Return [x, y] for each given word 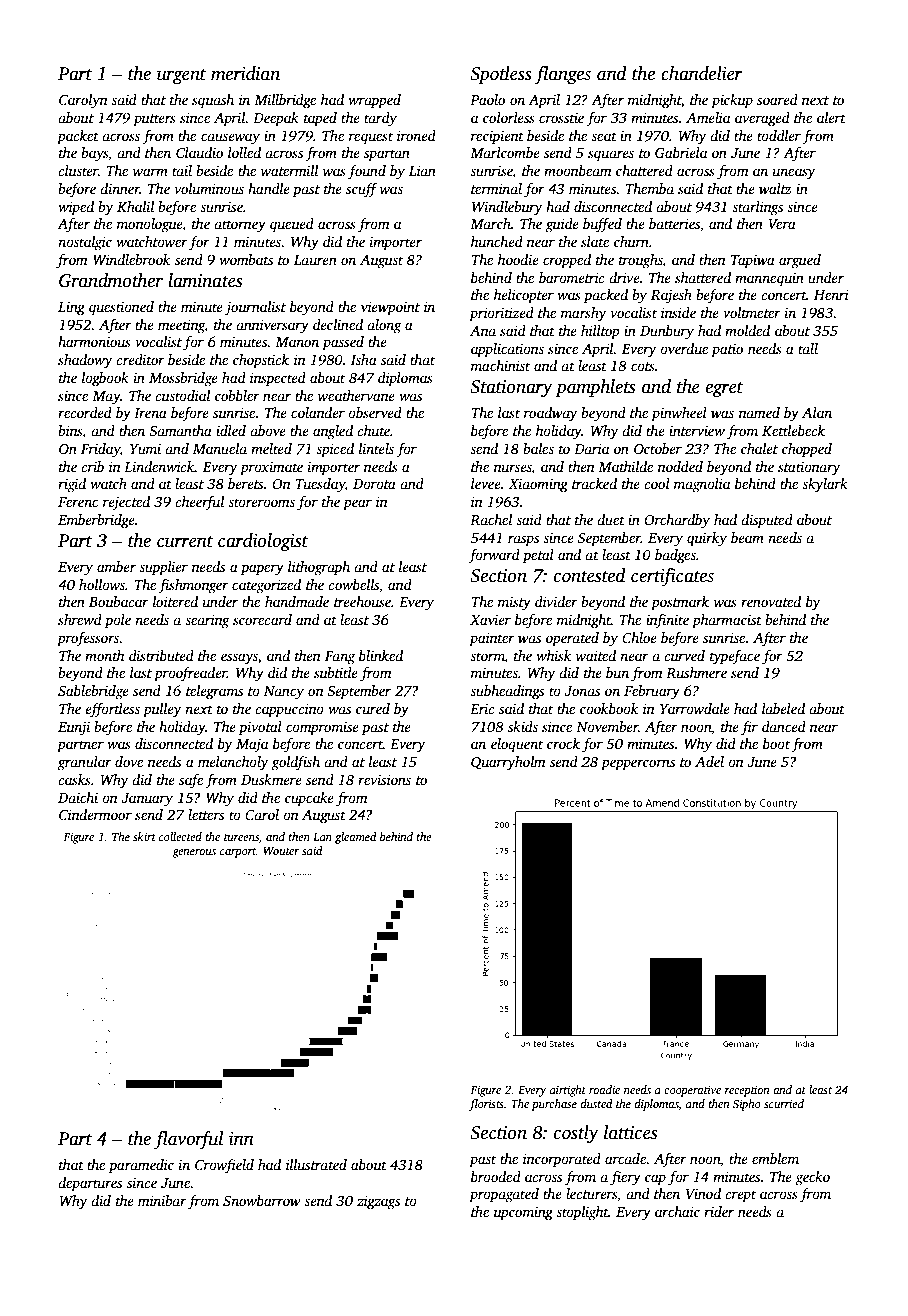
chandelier [702, 73]
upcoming [523, 1213]
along [384, 326]
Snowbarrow [262, 1200]
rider [719, 1211]
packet [78, 137]
